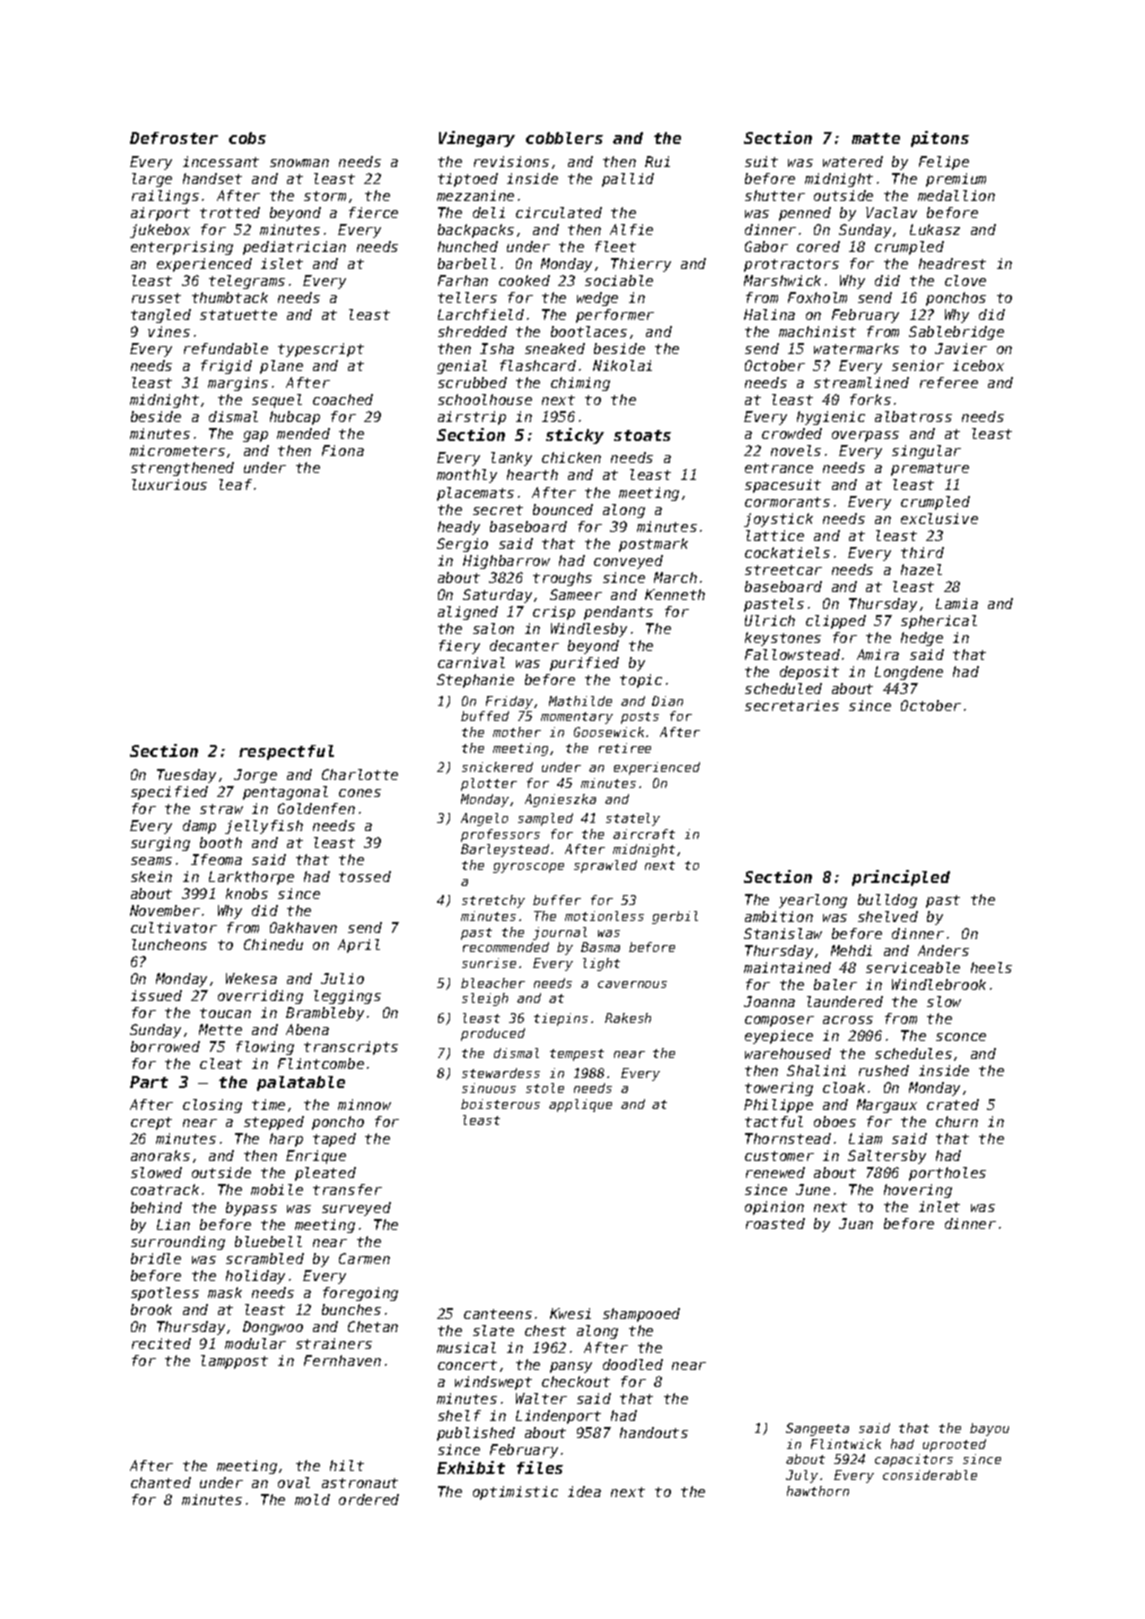  What do you see at coordinates (876, 138) in the image?
I see `matte` at bounding box center [876, 138].
